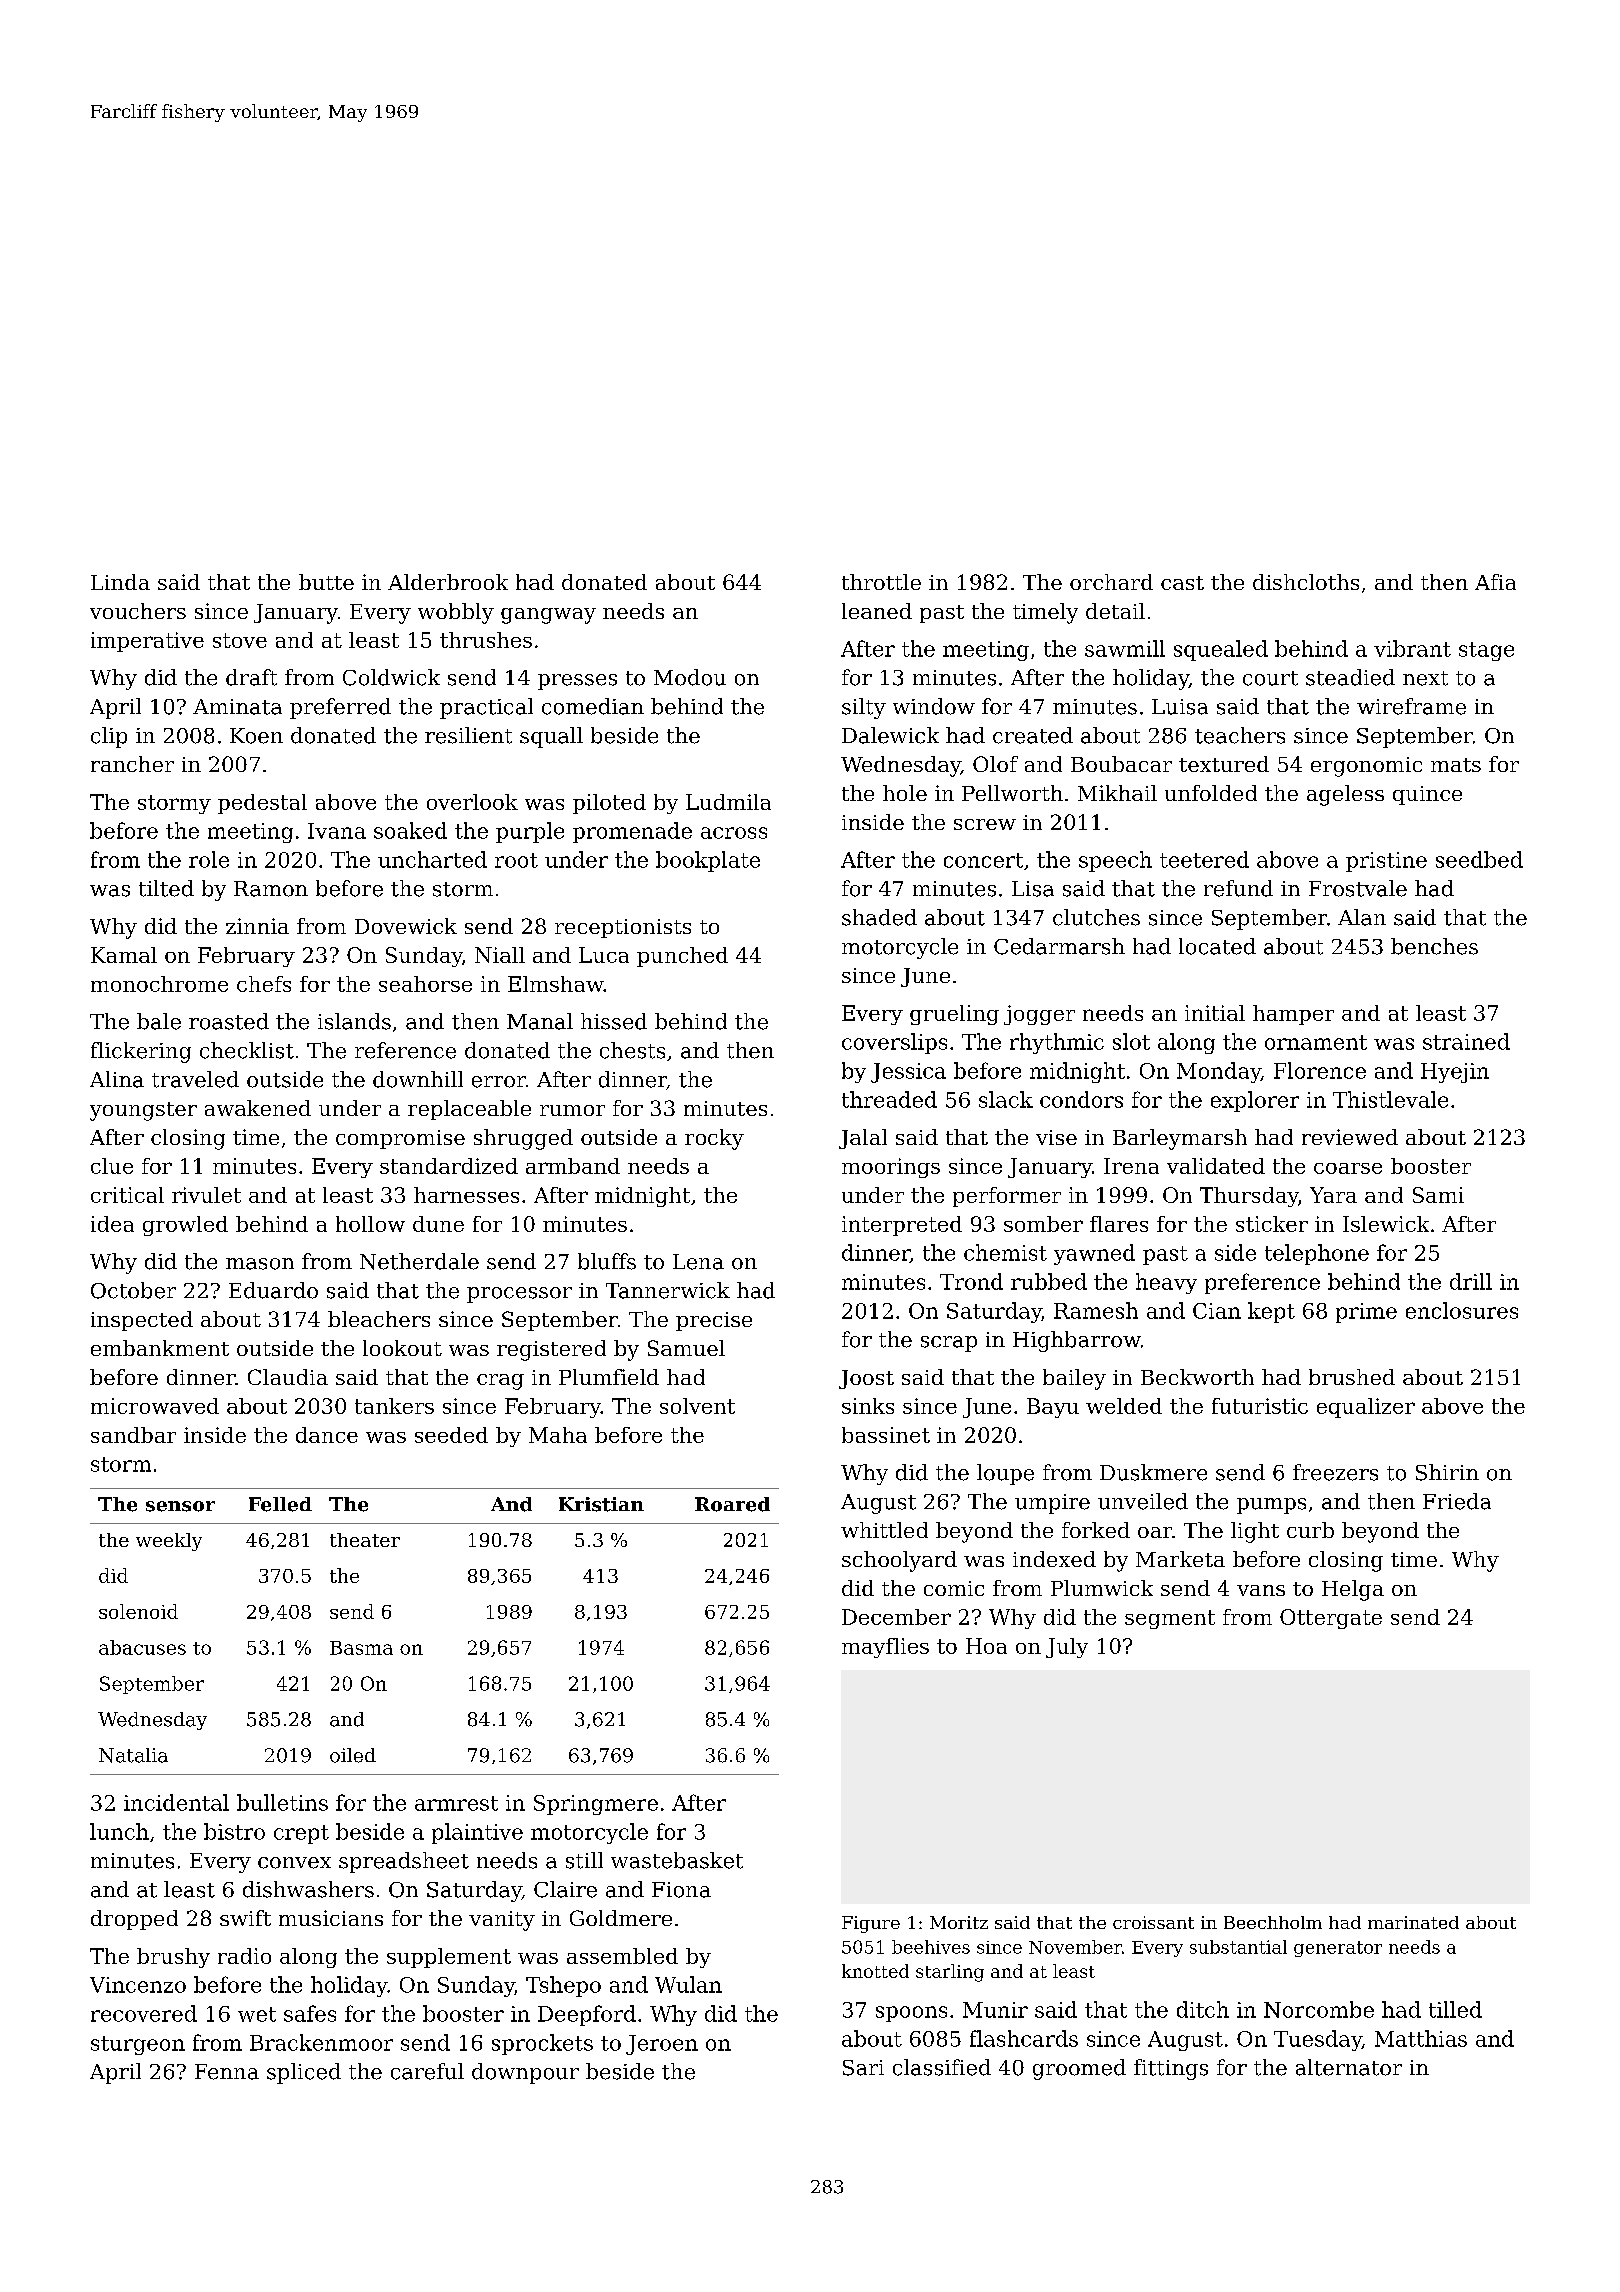 This screenshot has height=2292, width=1620. I want to click on harnesses, so click(466, 1195).
